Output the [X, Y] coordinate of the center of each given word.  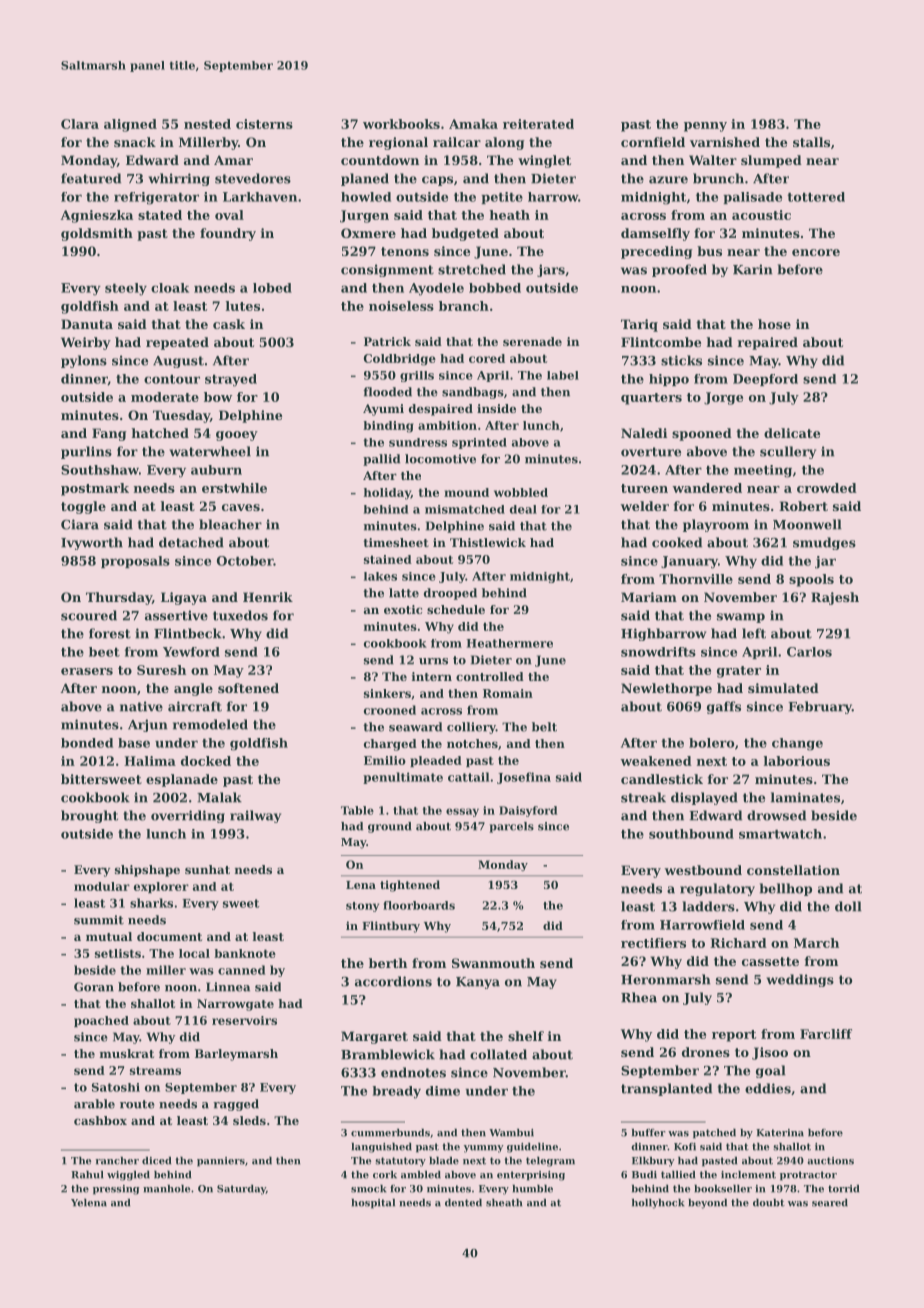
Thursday [119, 598]
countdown [380, 160]
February [820, 707]
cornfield [653, 142]
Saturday [241, 1190]
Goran [94, 987]
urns [433, 661]
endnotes [413, 1072]
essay [462, 812]
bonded [87, 743]
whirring [179, 179]
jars [551, 270]
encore [816, 252]
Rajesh [835, 598]
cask [229, 324]
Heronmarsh [666, 979]
